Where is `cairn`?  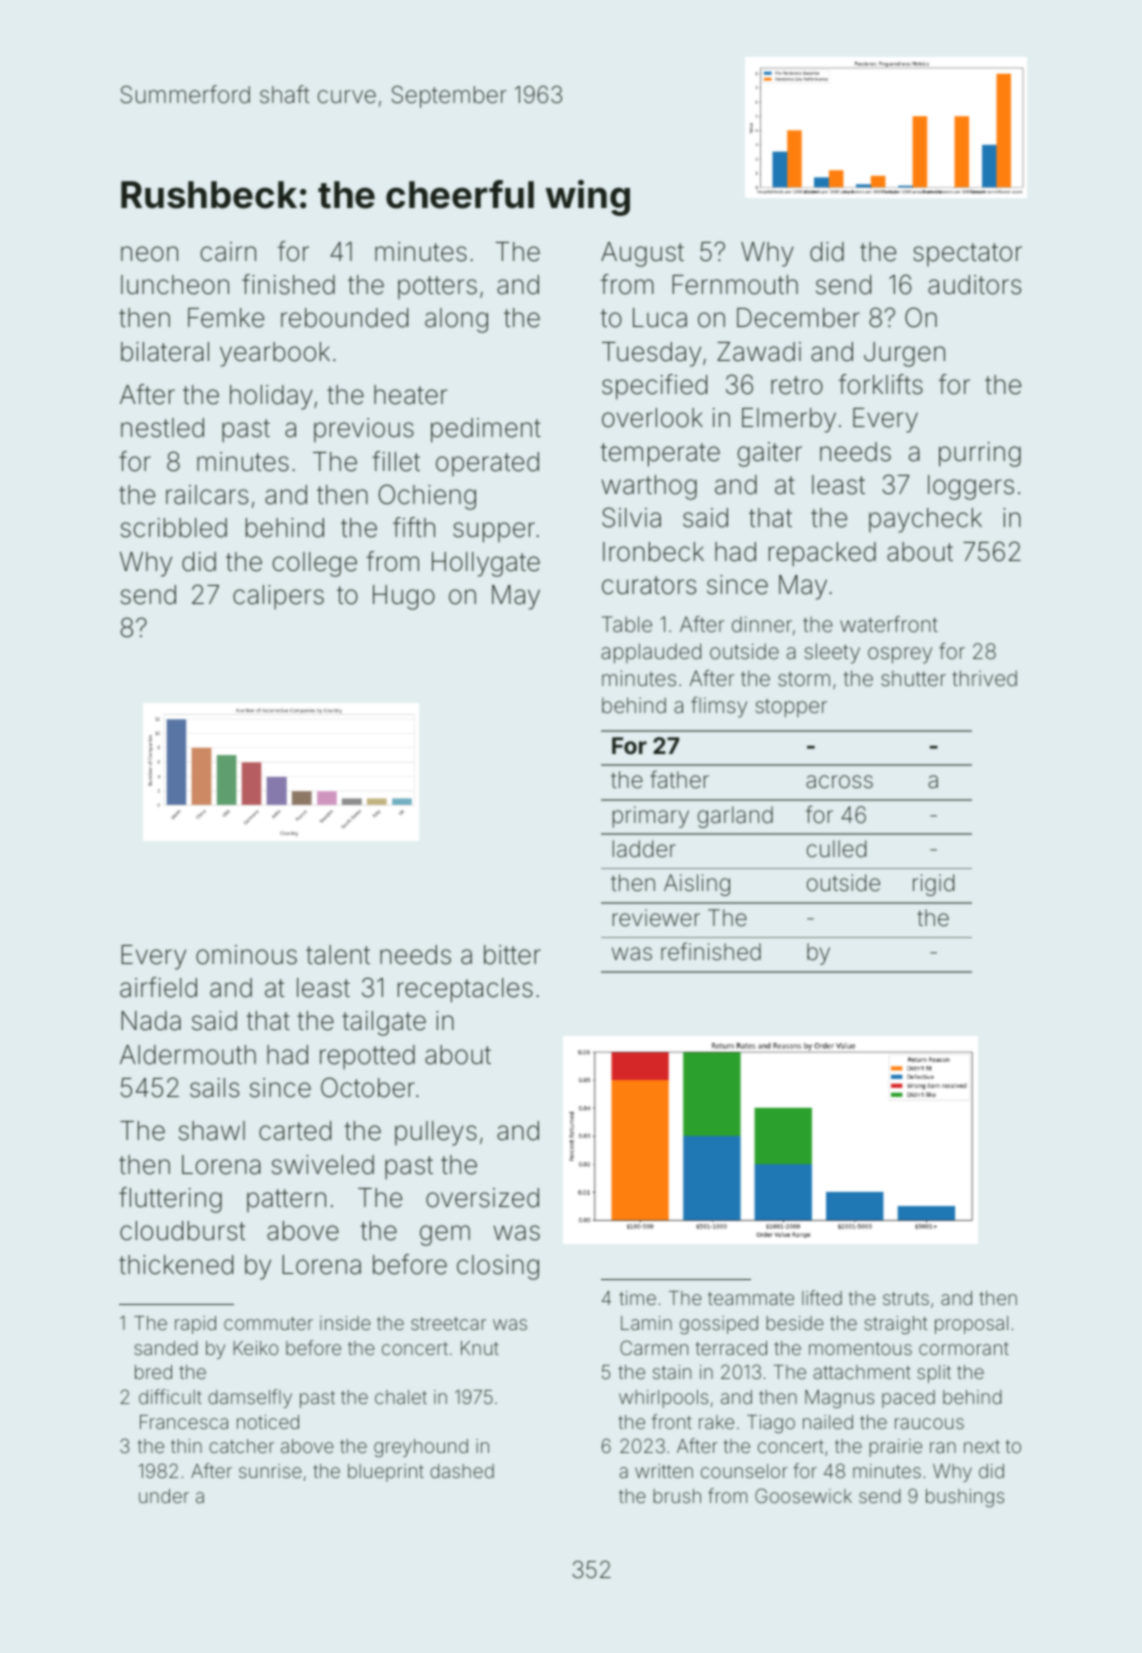
cairn is located at coordinates (228, 252).
